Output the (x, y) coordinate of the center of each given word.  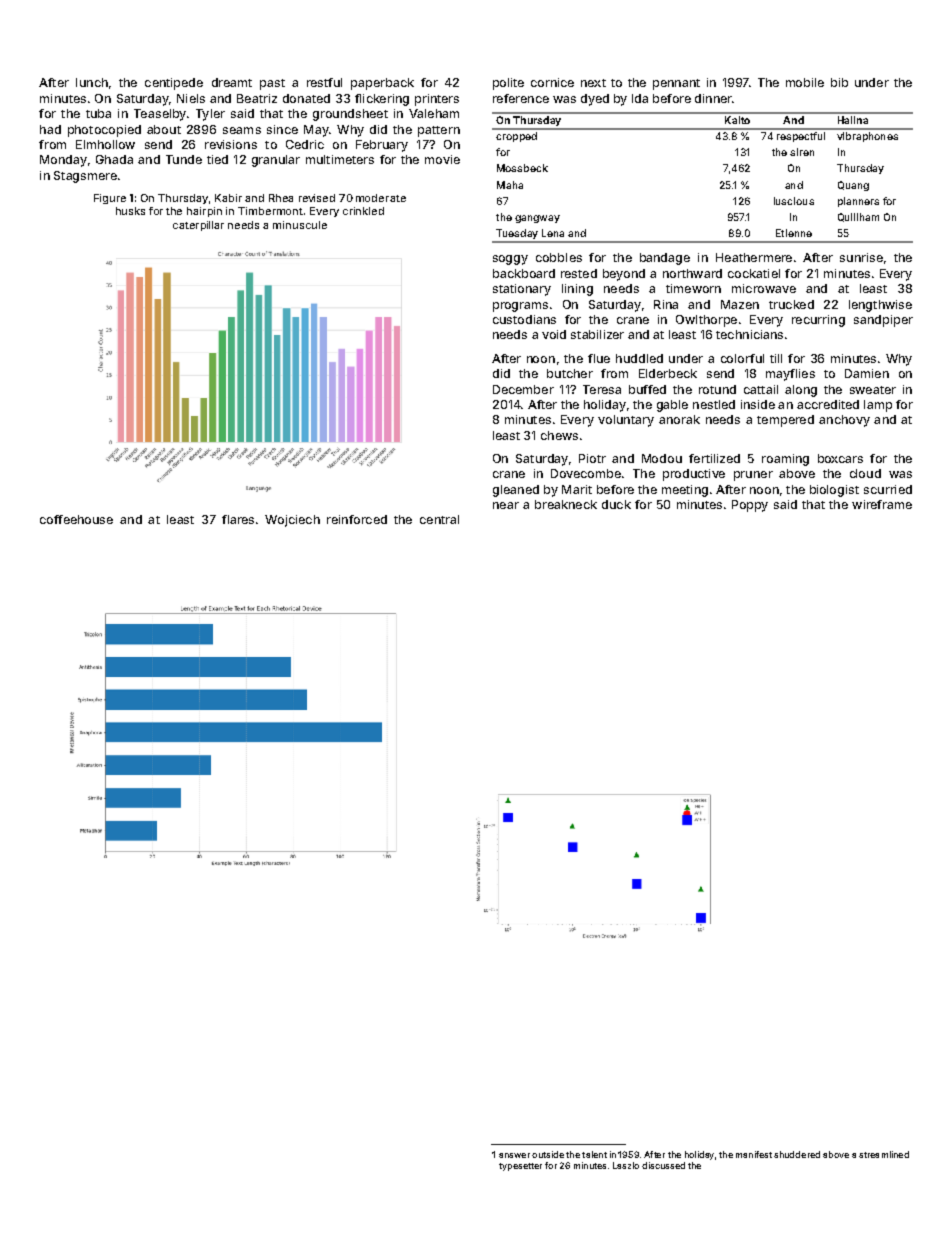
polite (508, 84)
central (439, 519)
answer (514, 1155)
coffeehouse (76, 519)
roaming (785, 460)
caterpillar (198, 226)
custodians (524, 319)
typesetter (520, 1167)
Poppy (750, 506)
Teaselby (160, 115)
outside (548, 1154)
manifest (754, 1154)
